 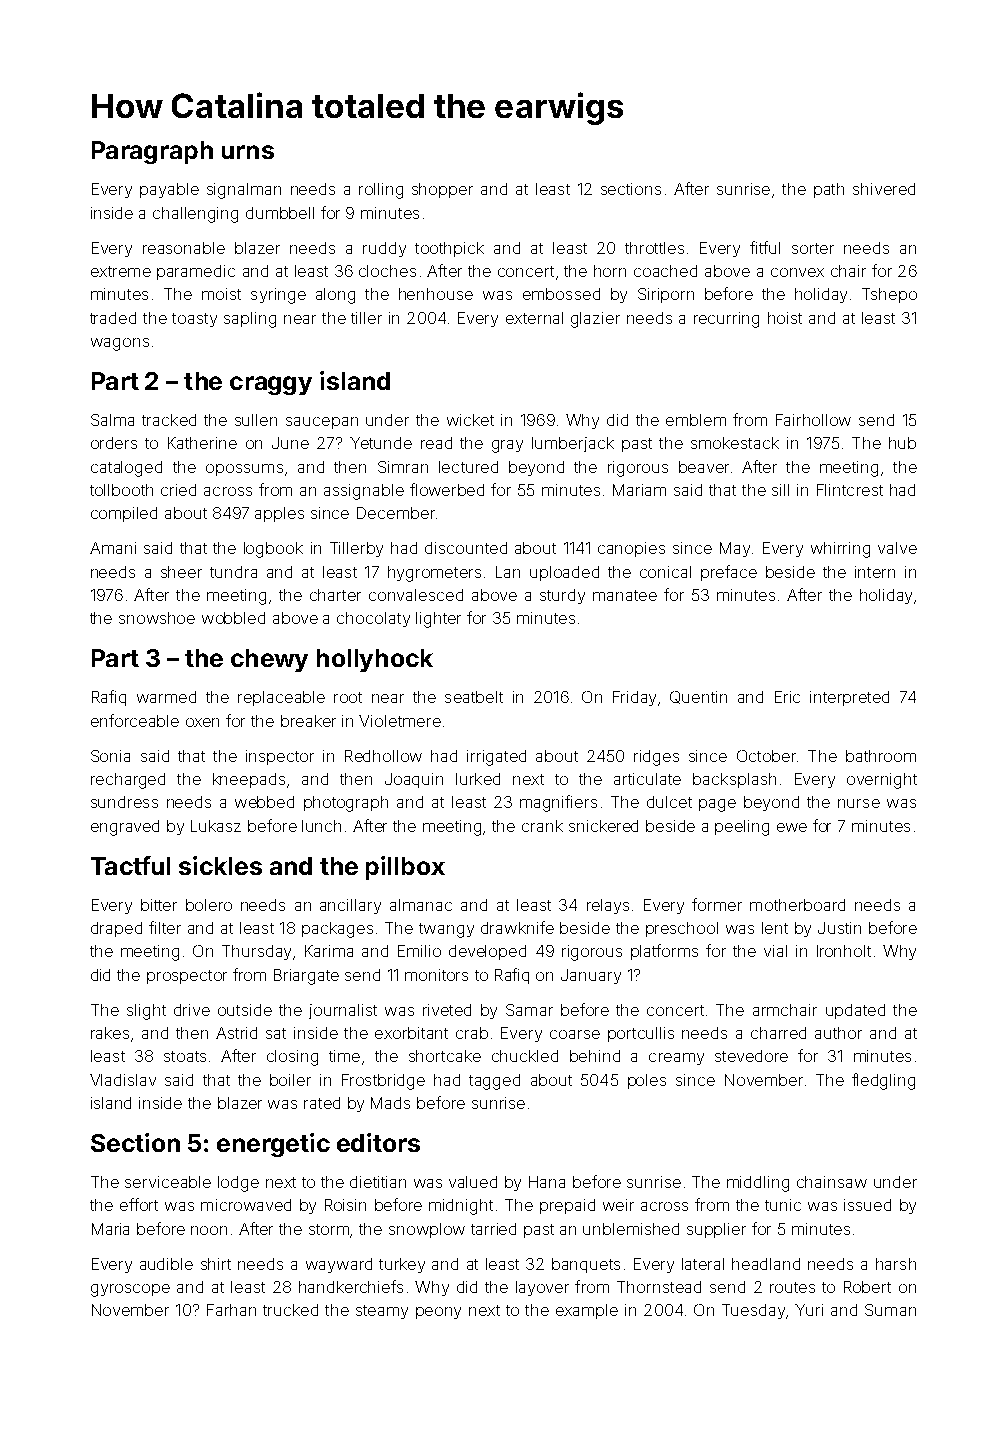 I want to click on shopper, so click(x=442, y=190).
